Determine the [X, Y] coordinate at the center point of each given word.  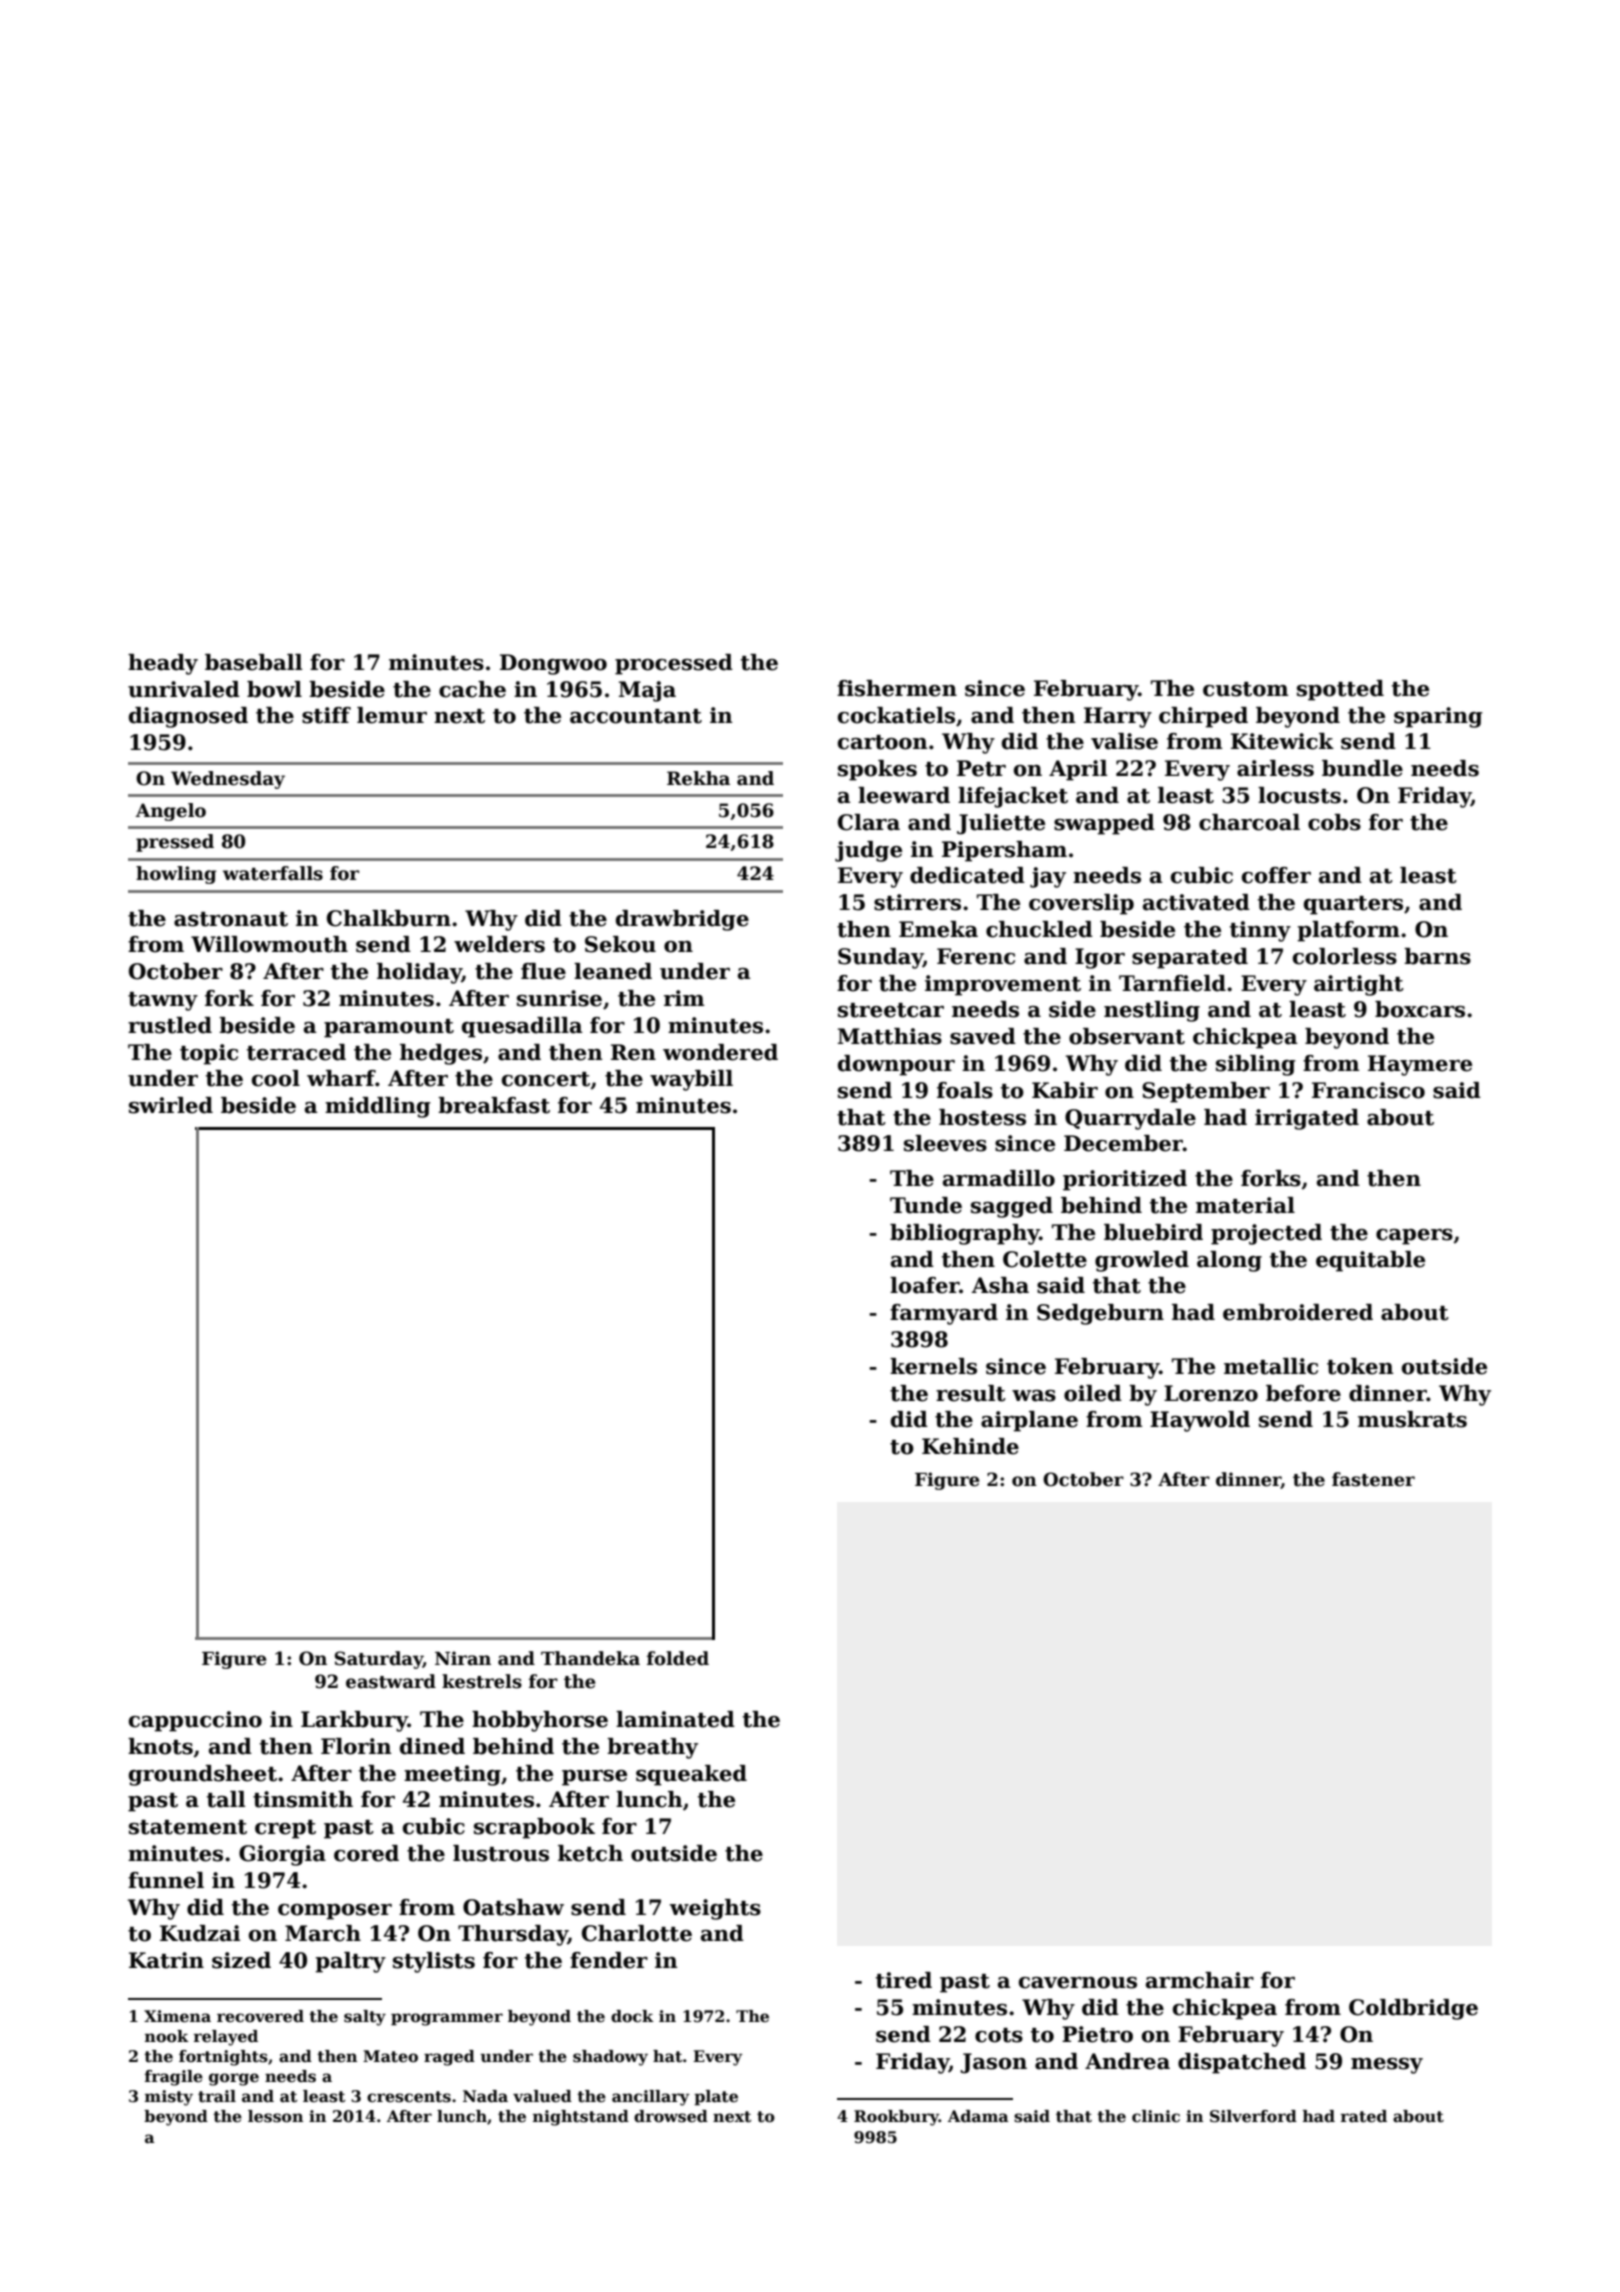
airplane [1029, 1421]
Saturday [379, 1660]
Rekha [698, 778]
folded [678, 1658]
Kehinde [970, 1446]
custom [1246, 689]
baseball [254, 662]
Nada [485, 2096]
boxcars [1420, 1009]
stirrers [917, 902]
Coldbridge [1413, 2009]
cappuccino [195, 1721]
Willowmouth [269, 944]
